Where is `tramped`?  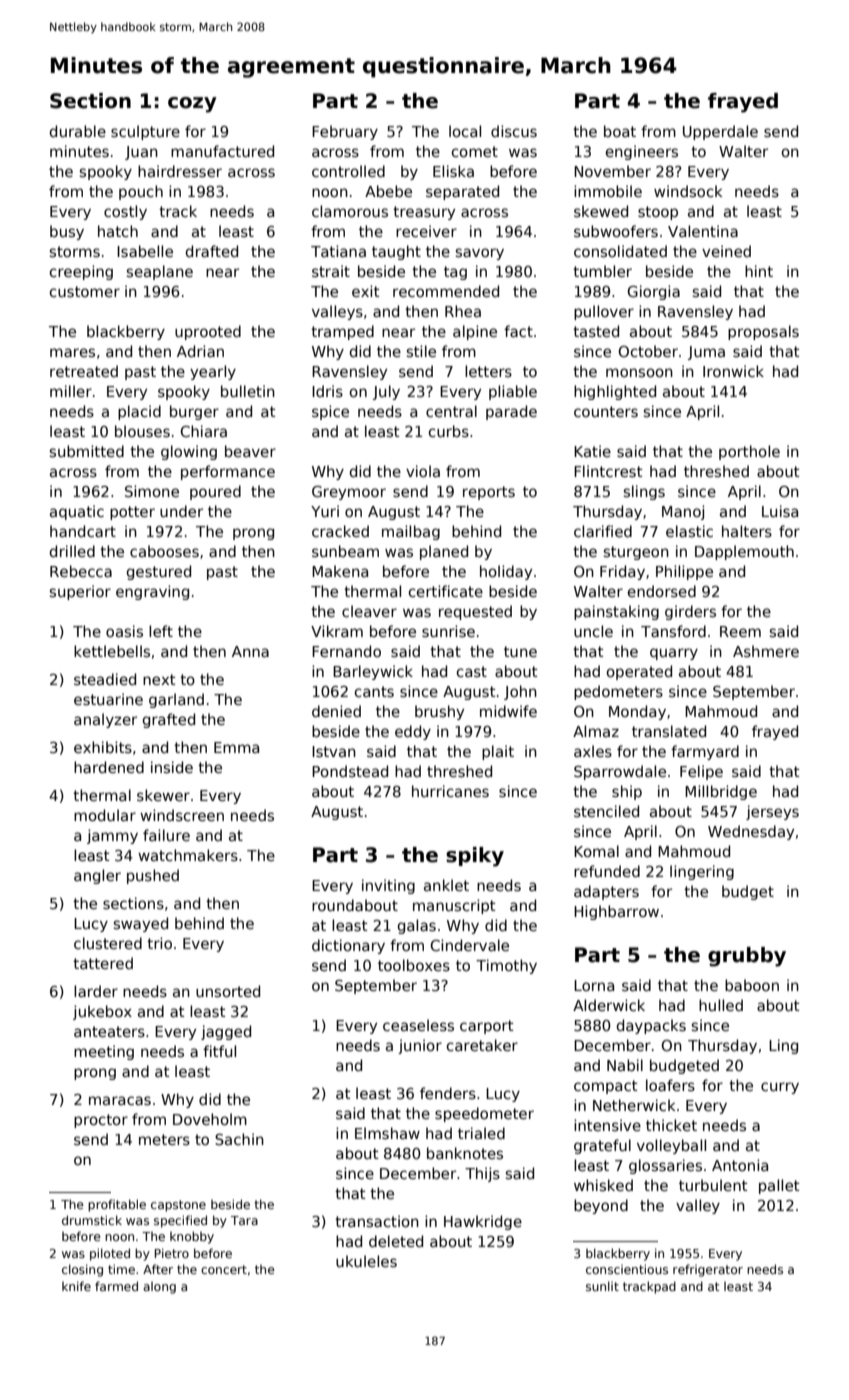
tramped is located at coordinates (342, 332).
